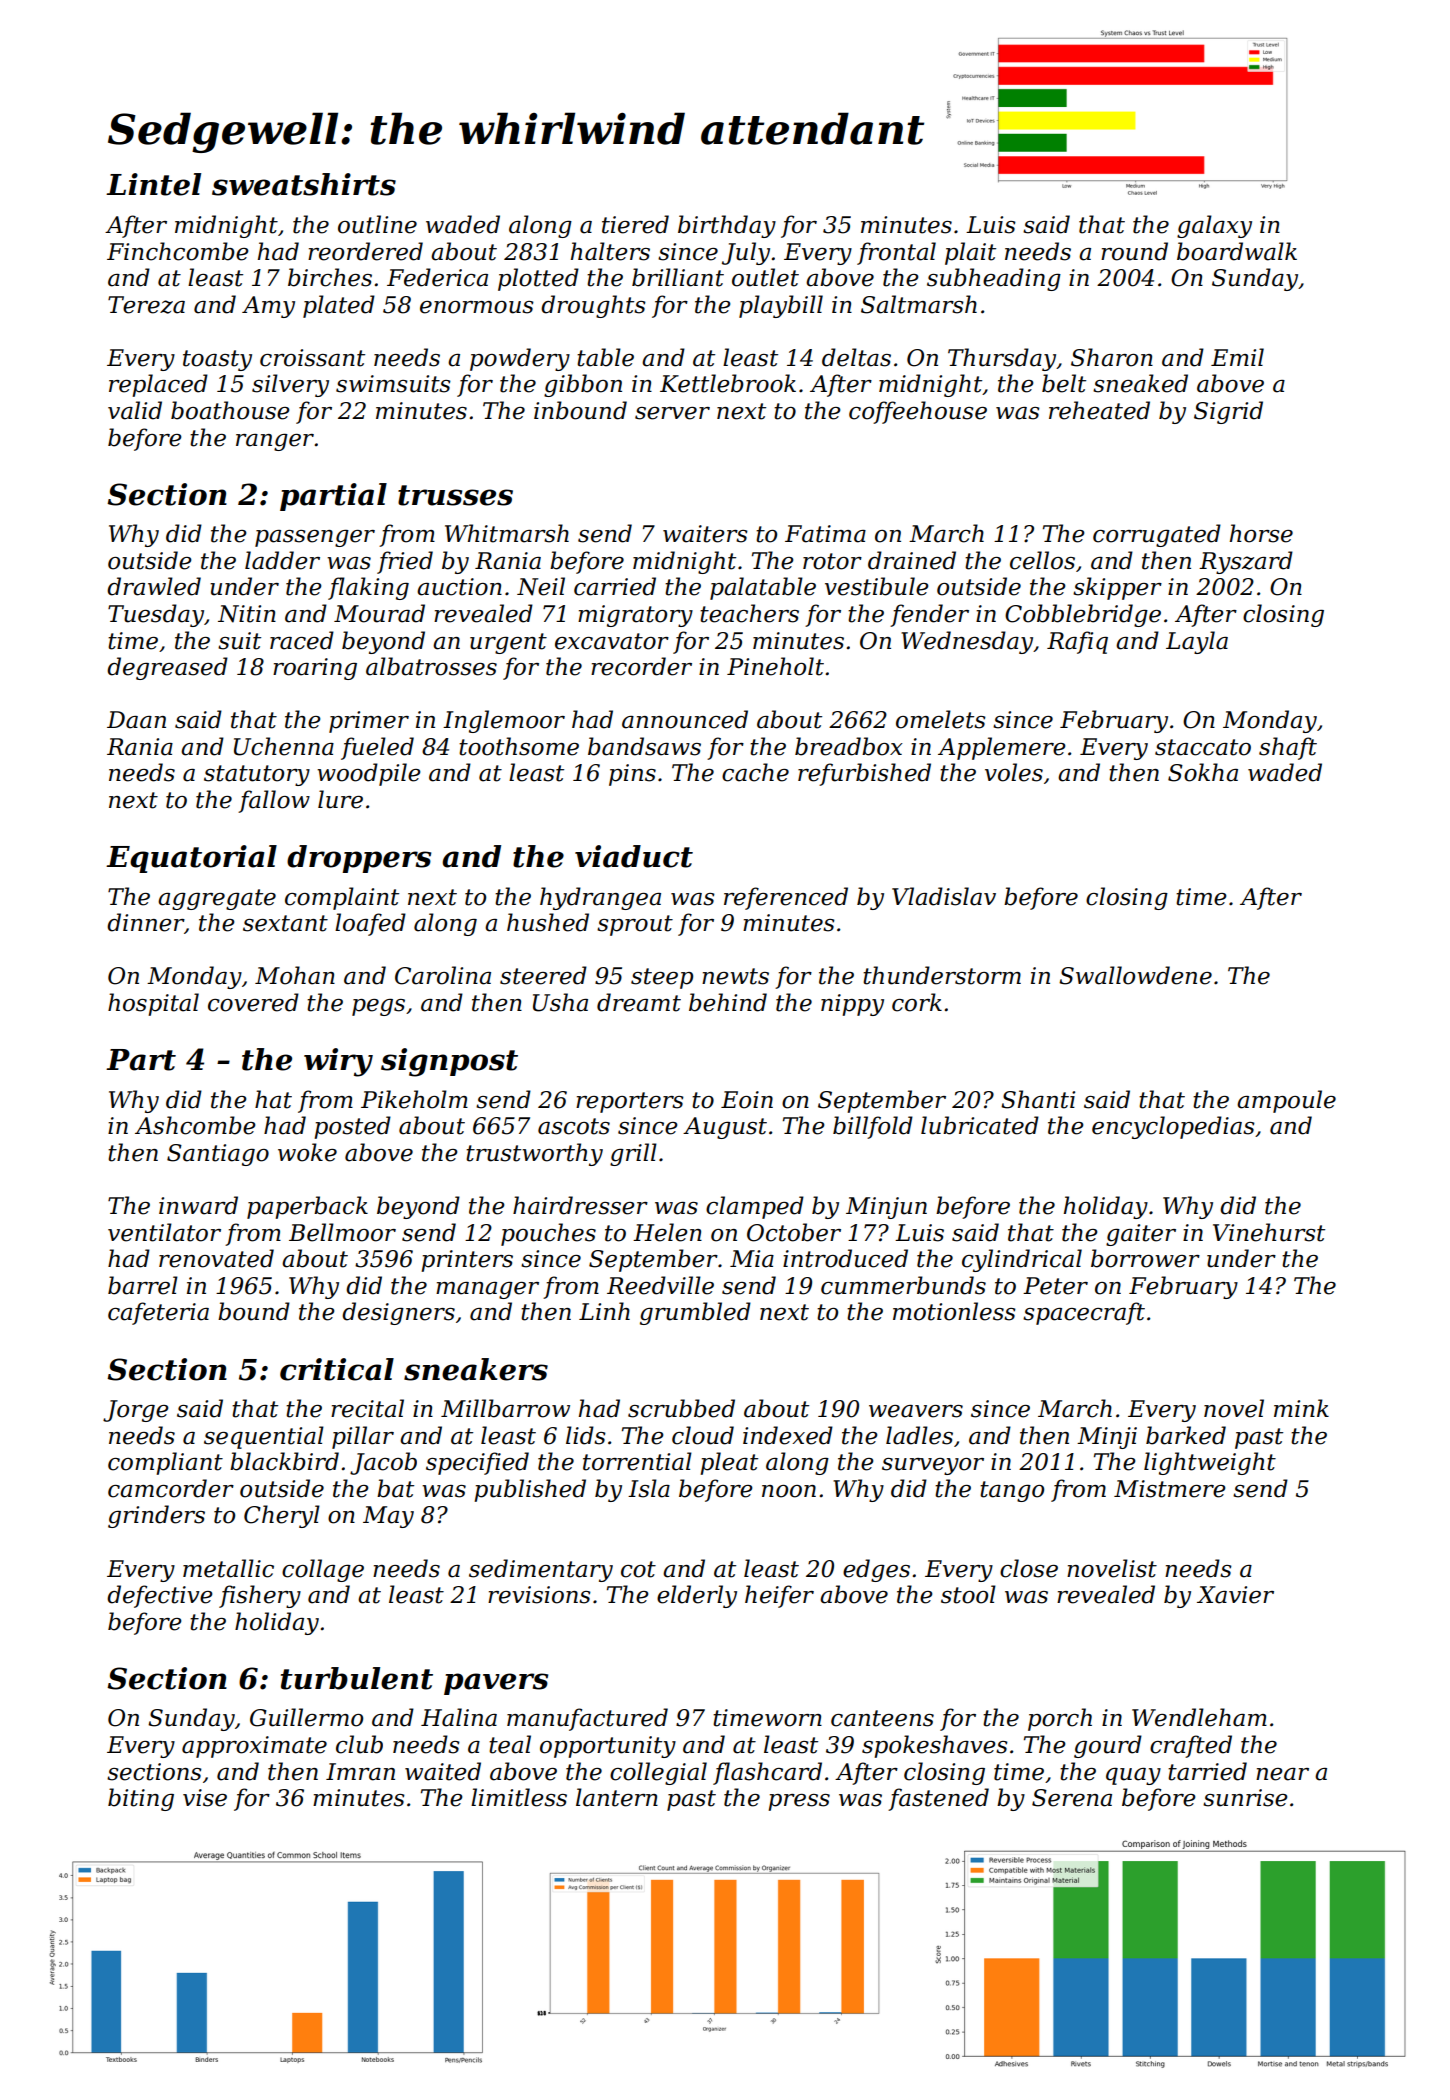 The width and height of the screenshot is (1450, 2100). What do you see at coordinates (135, 1411) in the screenshot?
I see `Jorge` at bounding box center [135, 1411].
